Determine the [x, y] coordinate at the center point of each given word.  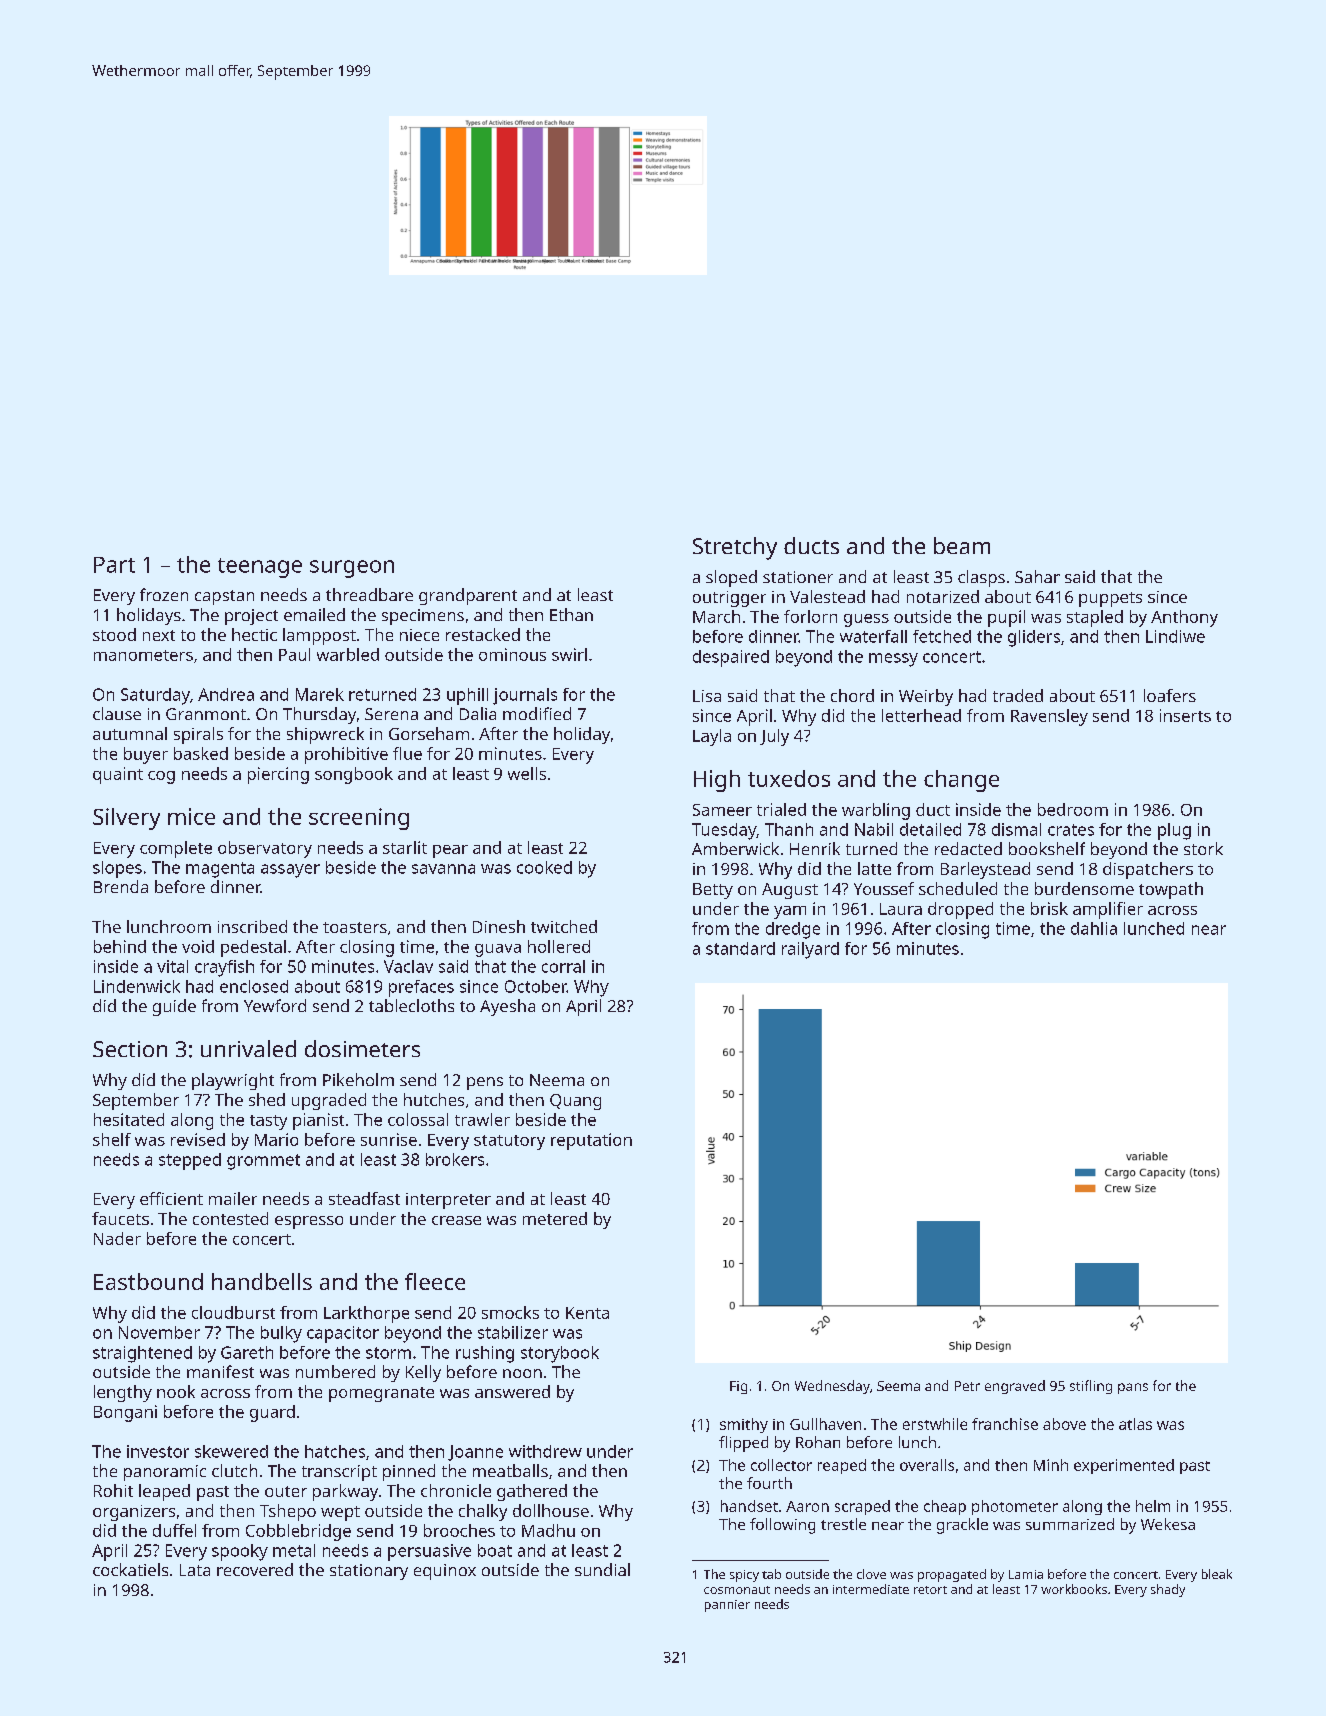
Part [114, 565]
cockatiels [130, 1569]
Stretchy [735, 548]
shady [1168, 1590]
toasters [355, 927]
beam [962, 545]
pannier [727, 1606]
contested [230, 1218]
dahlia [1094, 928]
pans [1133, 1388]
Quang [575, 1102]
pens [485, 1083]
